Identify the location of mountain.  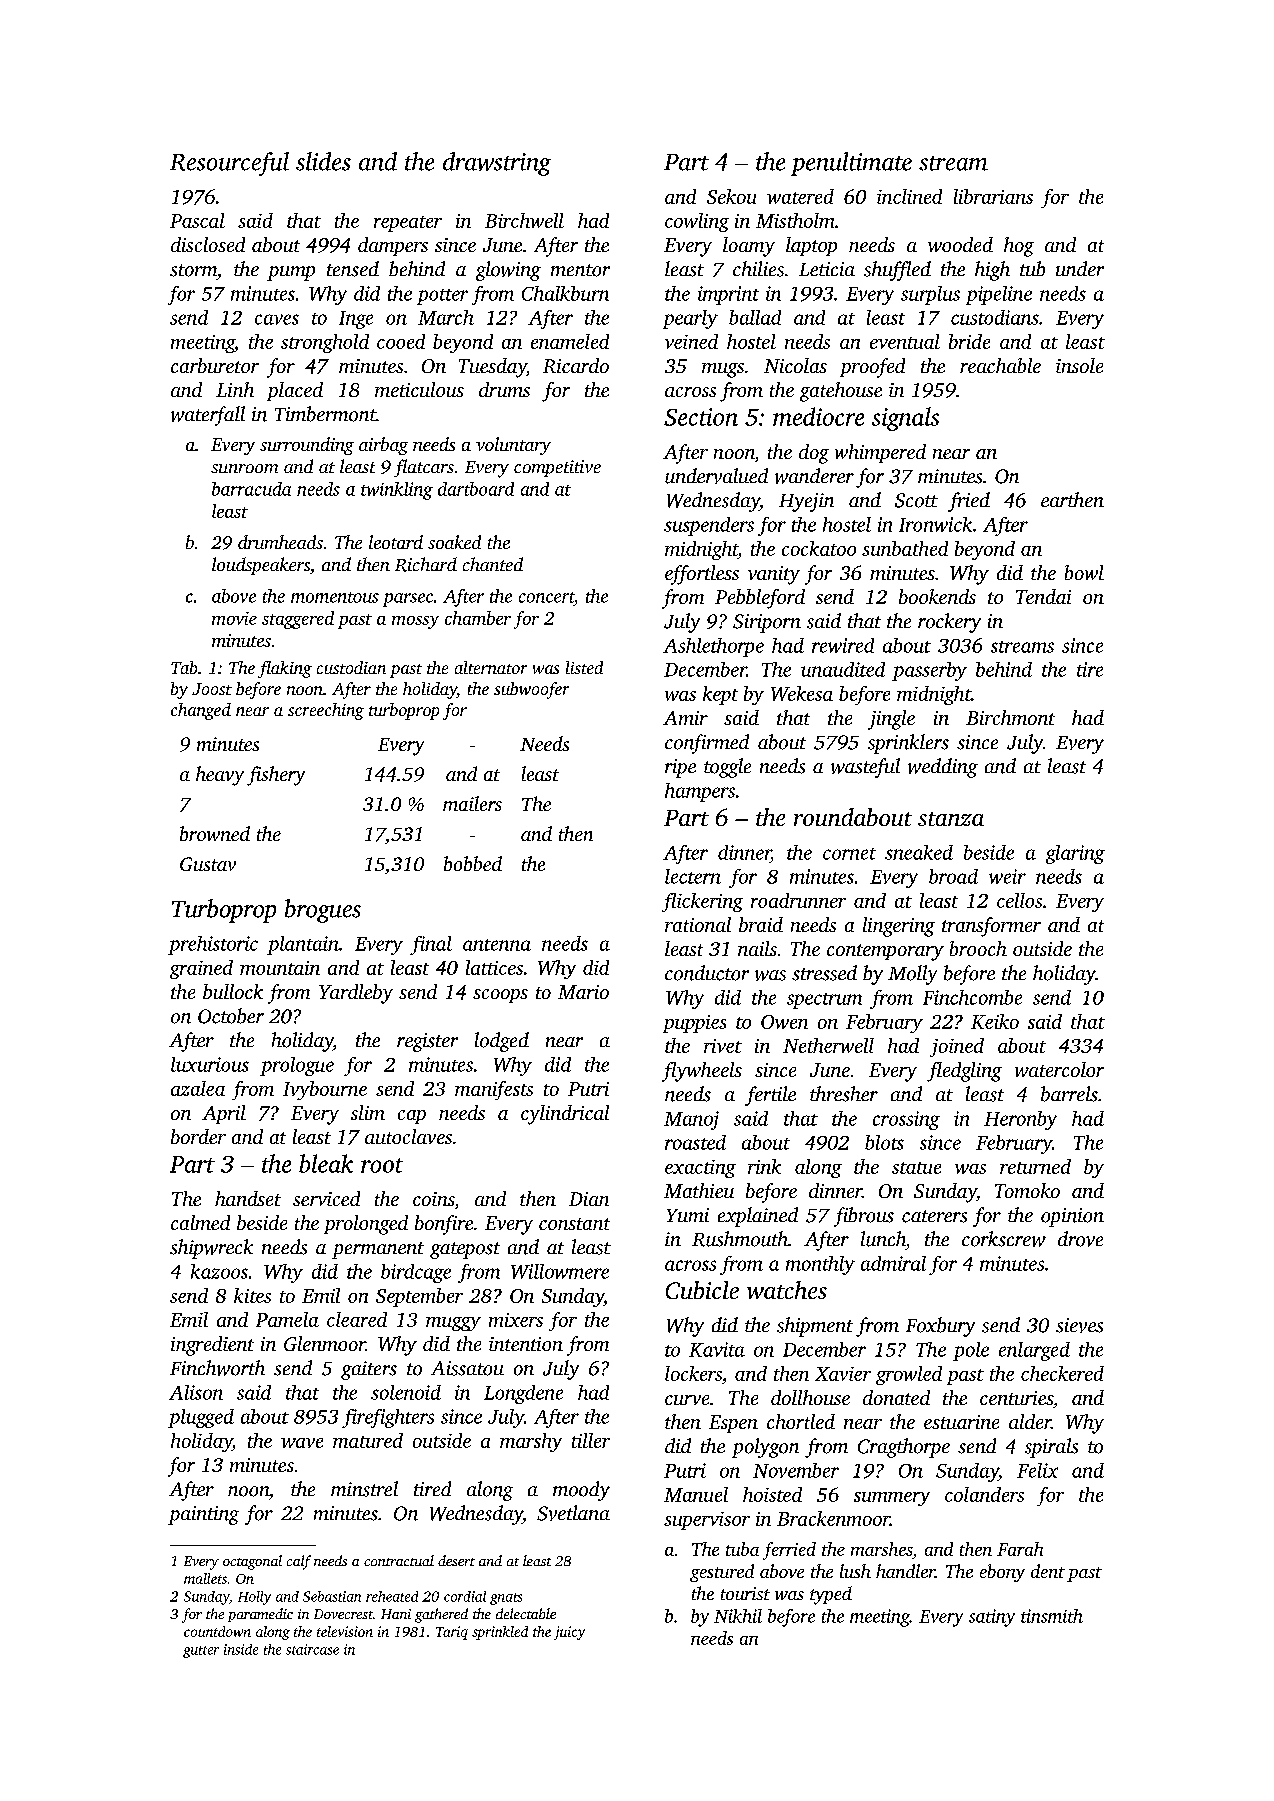
(280, 968).
